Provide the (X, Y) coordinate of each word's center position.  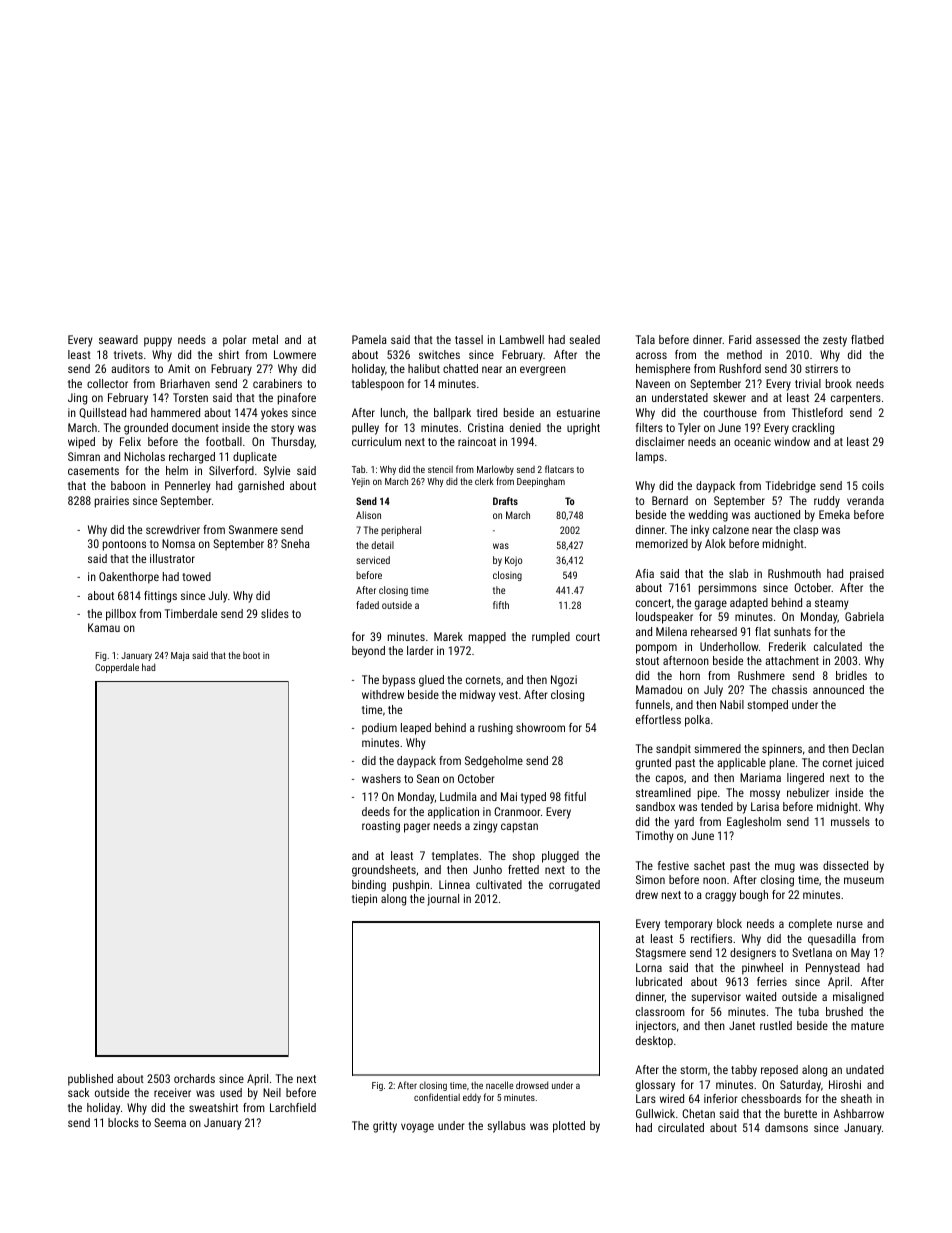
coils (873, 485)
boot (251, 655)
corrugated (574, 886)
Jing (77, 399)
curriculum (376, 441)
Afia (644, 573)
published (90, 1080)
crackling (813, 429)
